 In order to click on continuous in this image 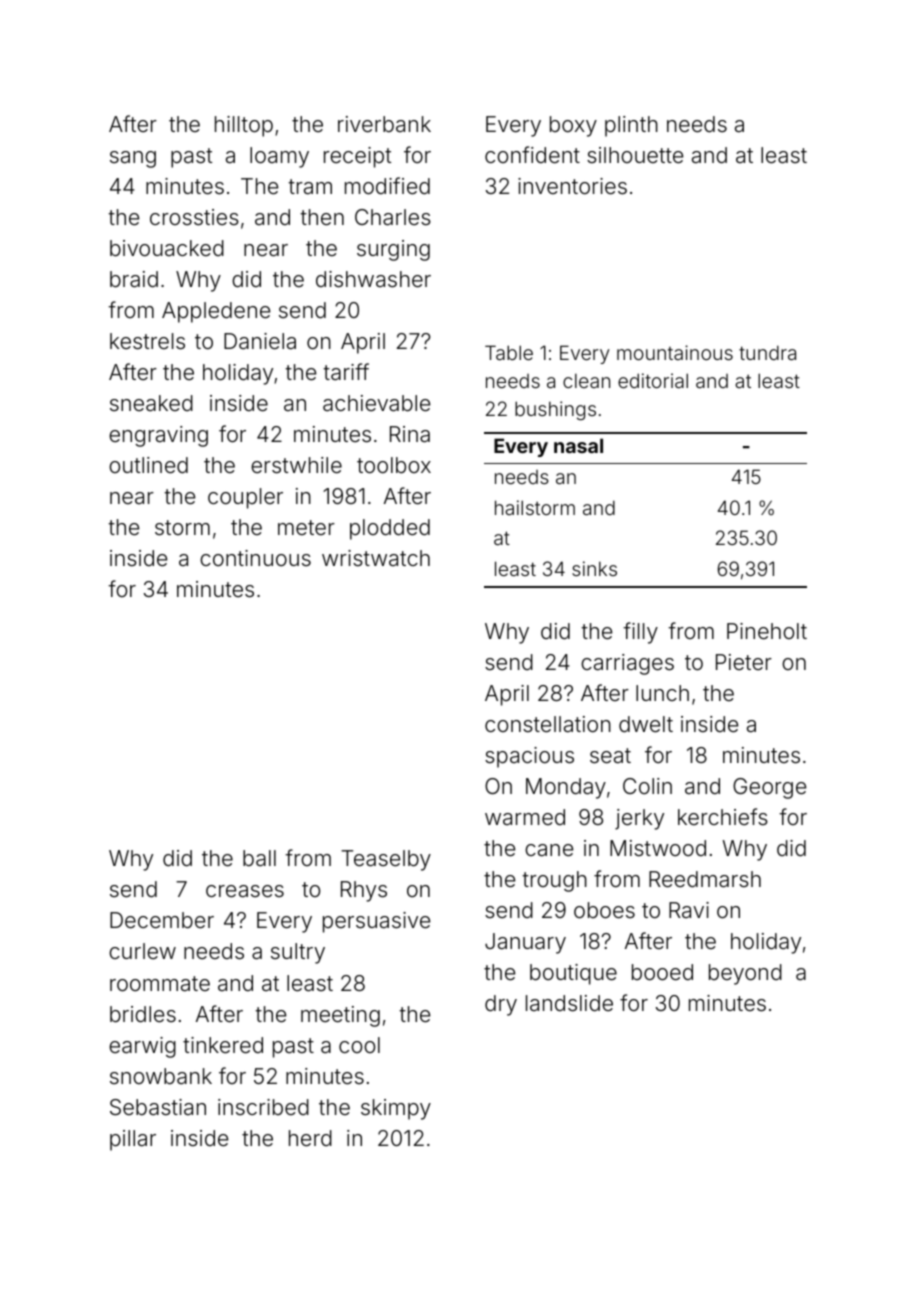, I will do `click(255, 558)`.
